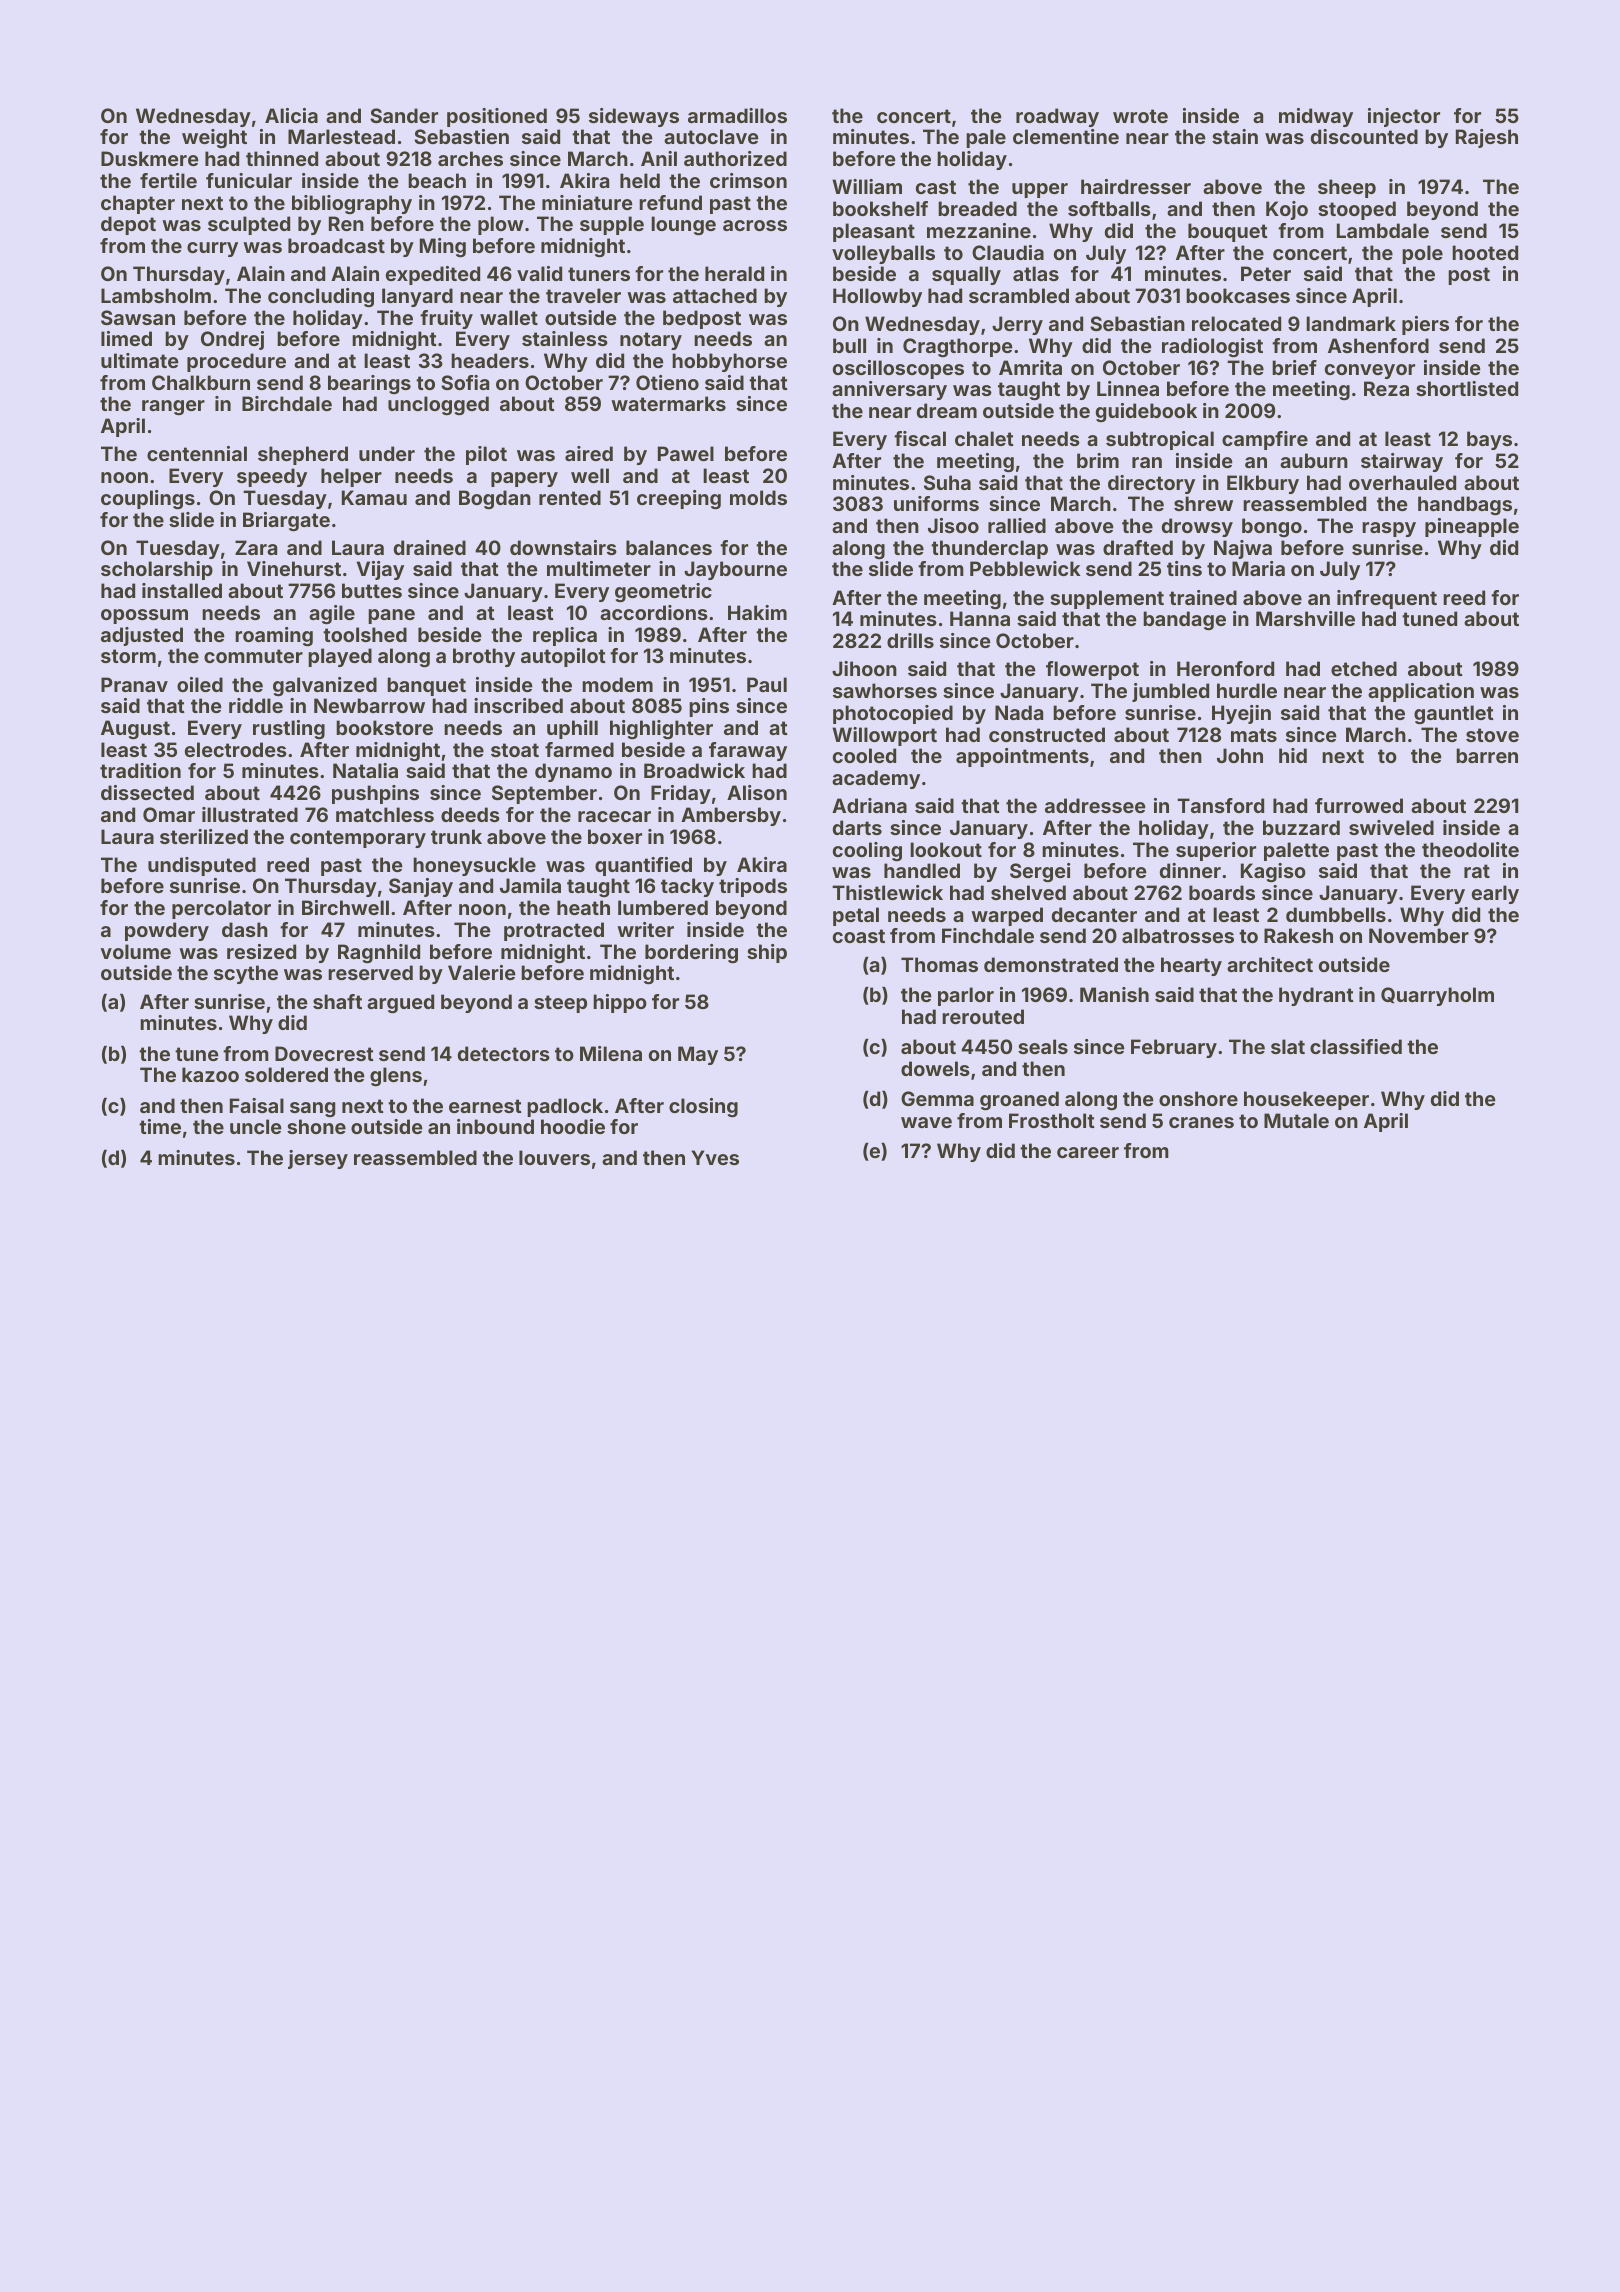  What do you see at coordinates (169, 814) in the screenshot?
I see `Omar` at bounding box center [169, 814].
